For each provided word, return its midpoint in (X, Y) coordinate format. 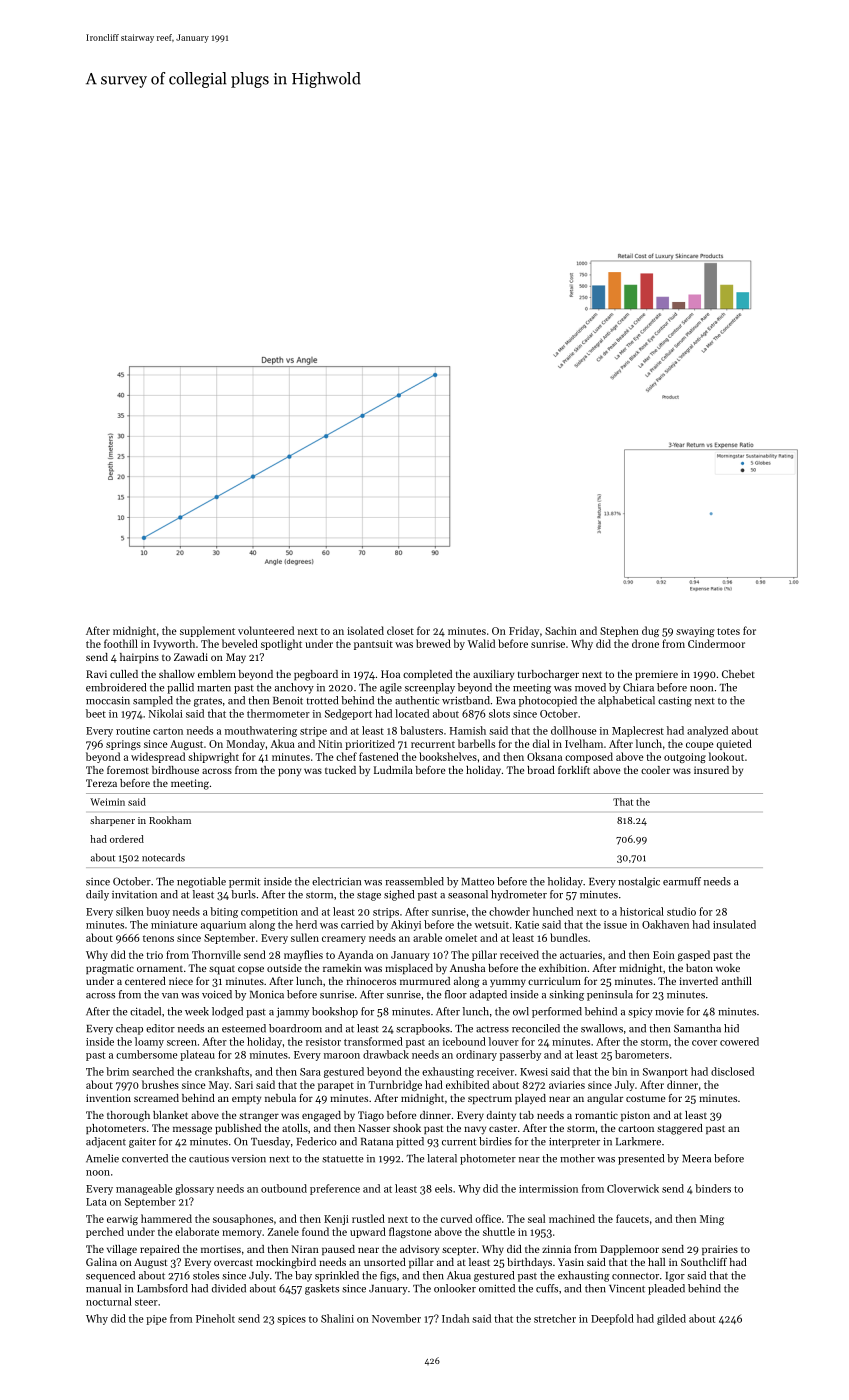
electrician (336, 881)
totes (728, 631)
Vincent (627, 1289)
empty (246, 1100)
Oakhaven (665, 924)
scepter (459, 1250)
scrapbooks (423, 1029)
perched (105, 1232)
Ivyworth (174, 644)
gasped (694, 955)
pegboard (316, 675)
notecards (163, 857)
